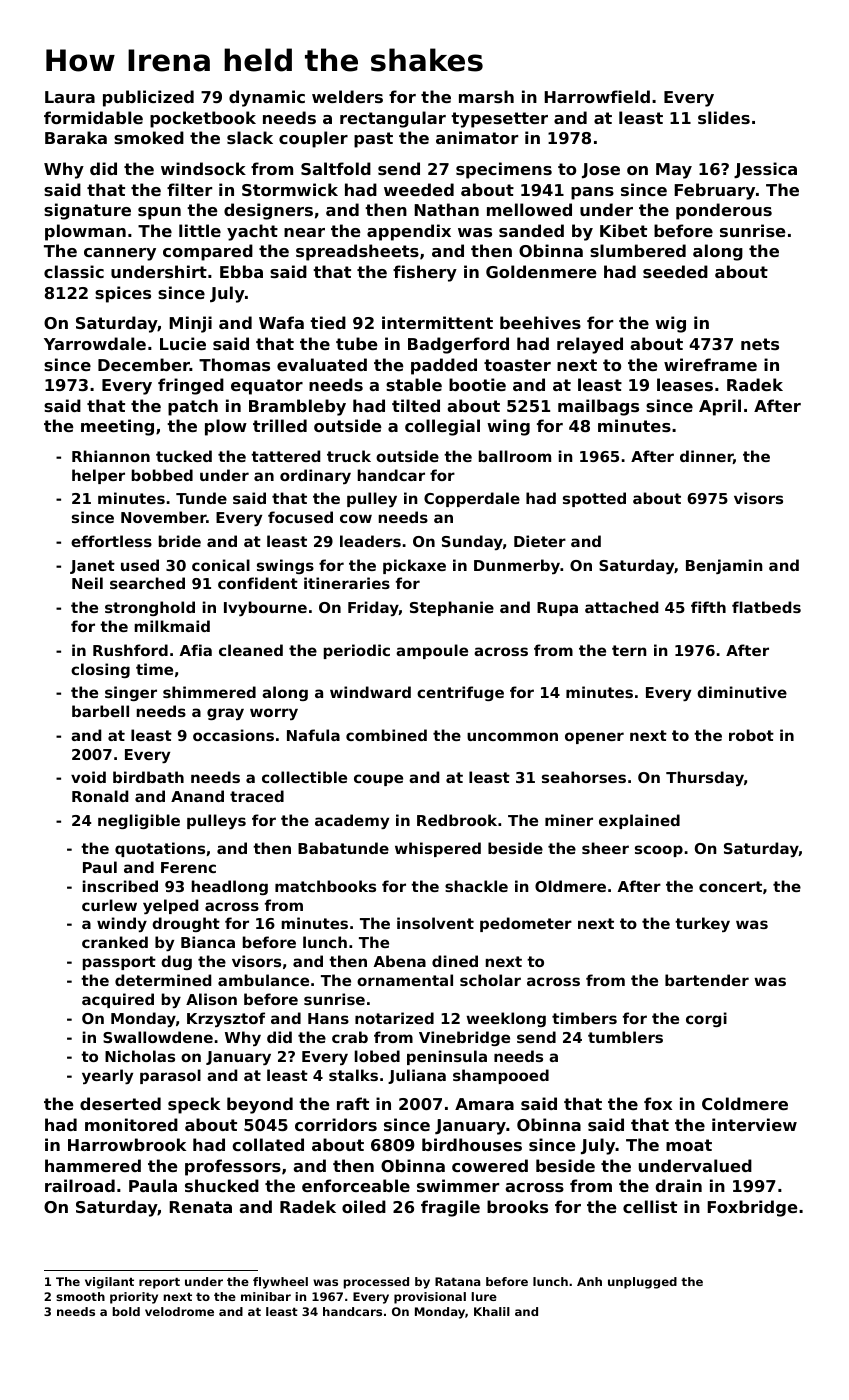 This document has height=1400, width=849. I want to click on yearly, so click(107, 1076).
